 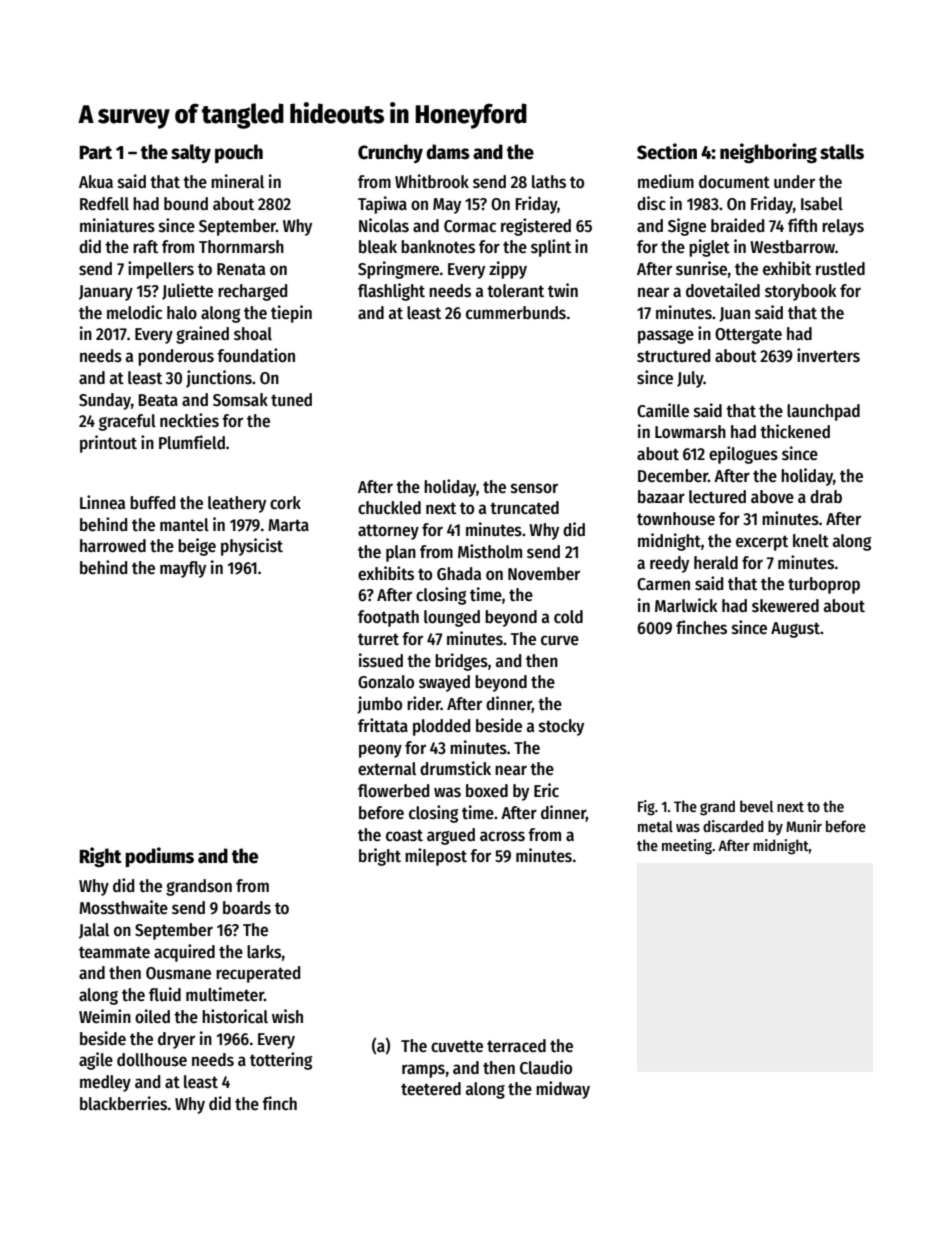 What do you see at coordinates (431, 1089) in the image?
I see `teetered` at bounding box center [431, 1089].
